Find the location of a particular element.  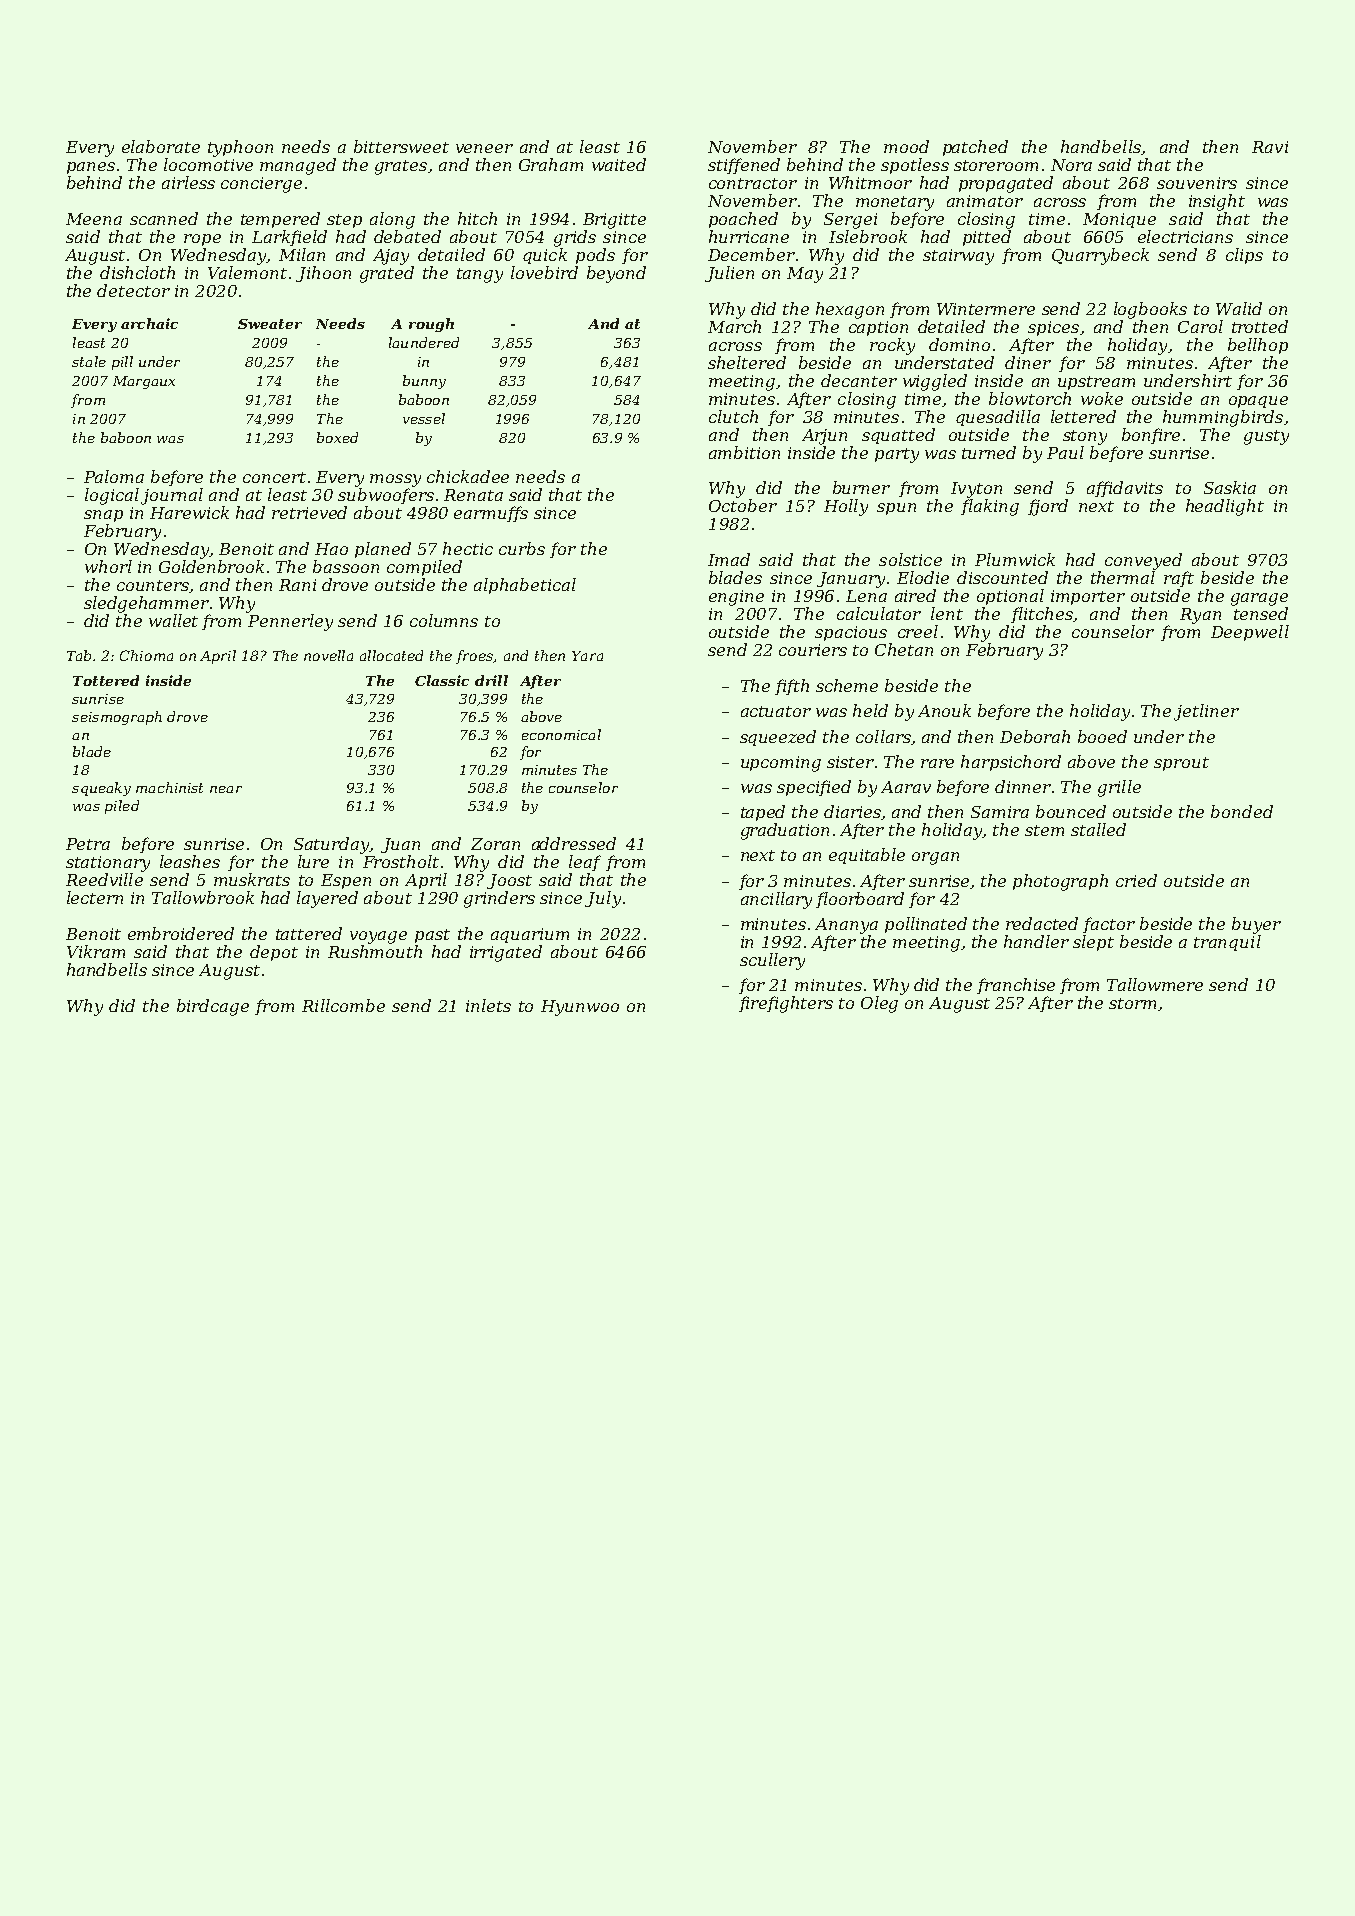

Sergei is located at coordinates (850, 221).
